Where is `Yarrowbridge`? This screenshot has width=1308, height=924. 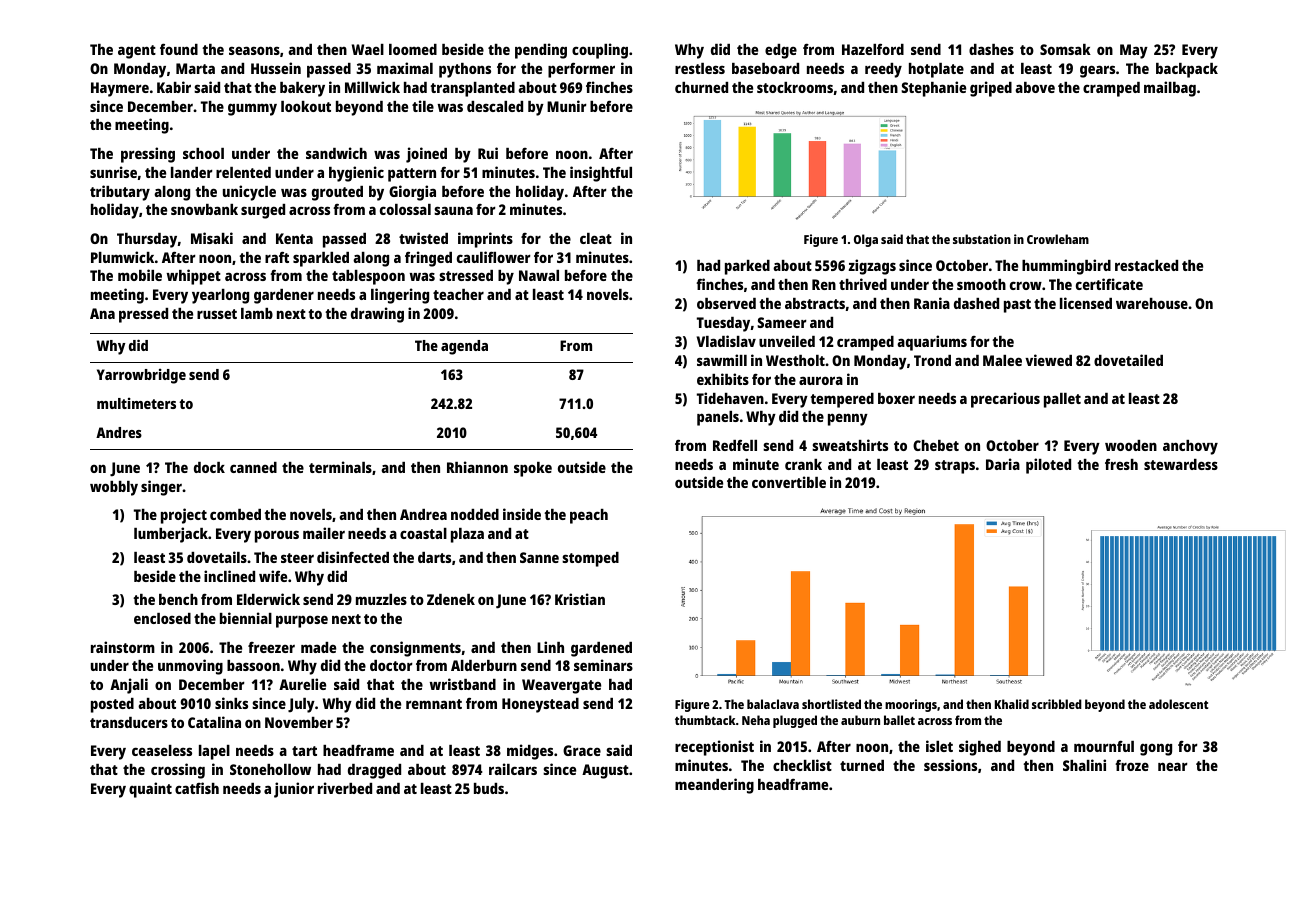 Yarrowbridge is located at coordinates (141, 376).
